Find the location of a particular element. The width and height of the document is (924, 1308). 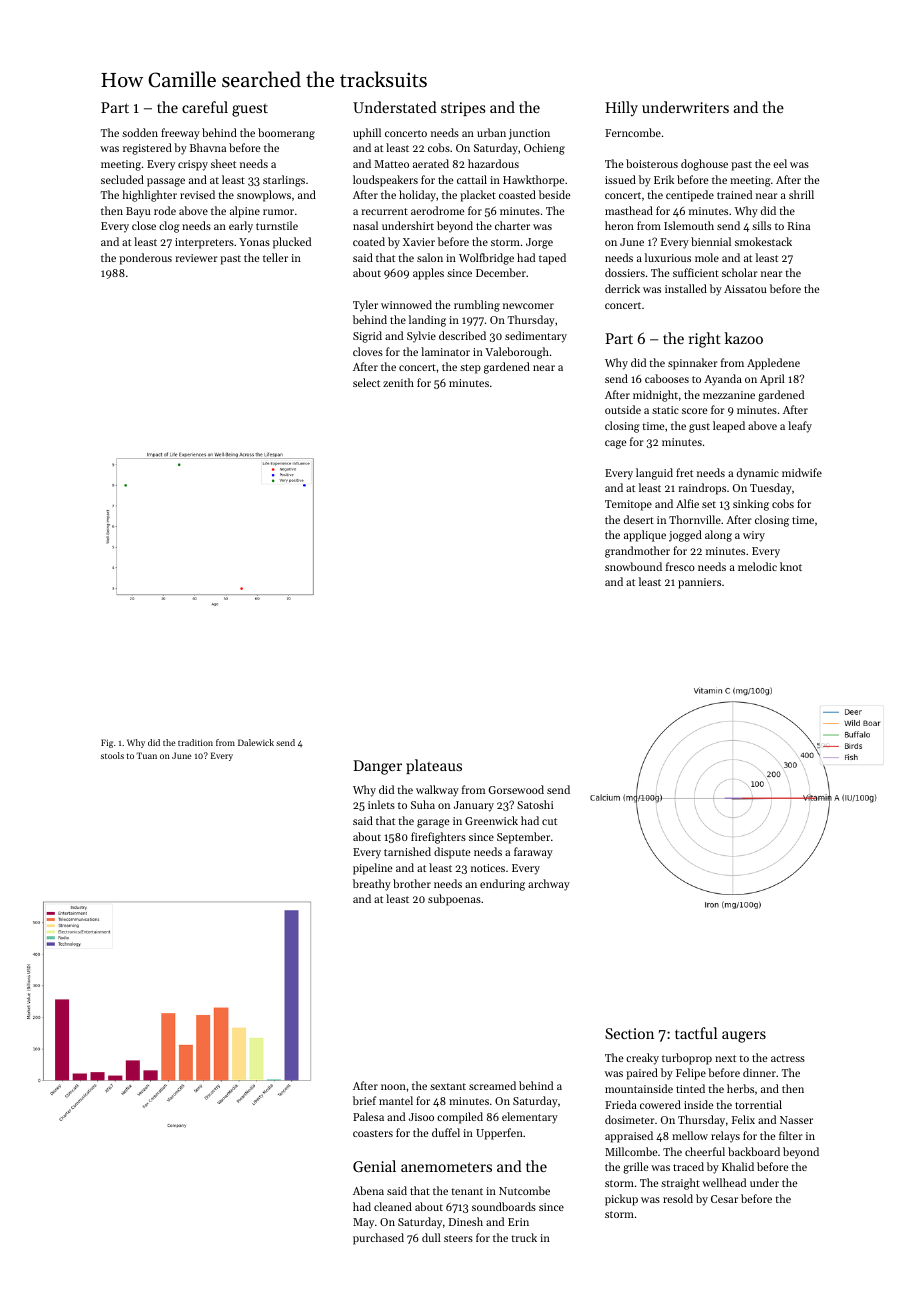

Palesa is located at coordinates (368, 1116).
